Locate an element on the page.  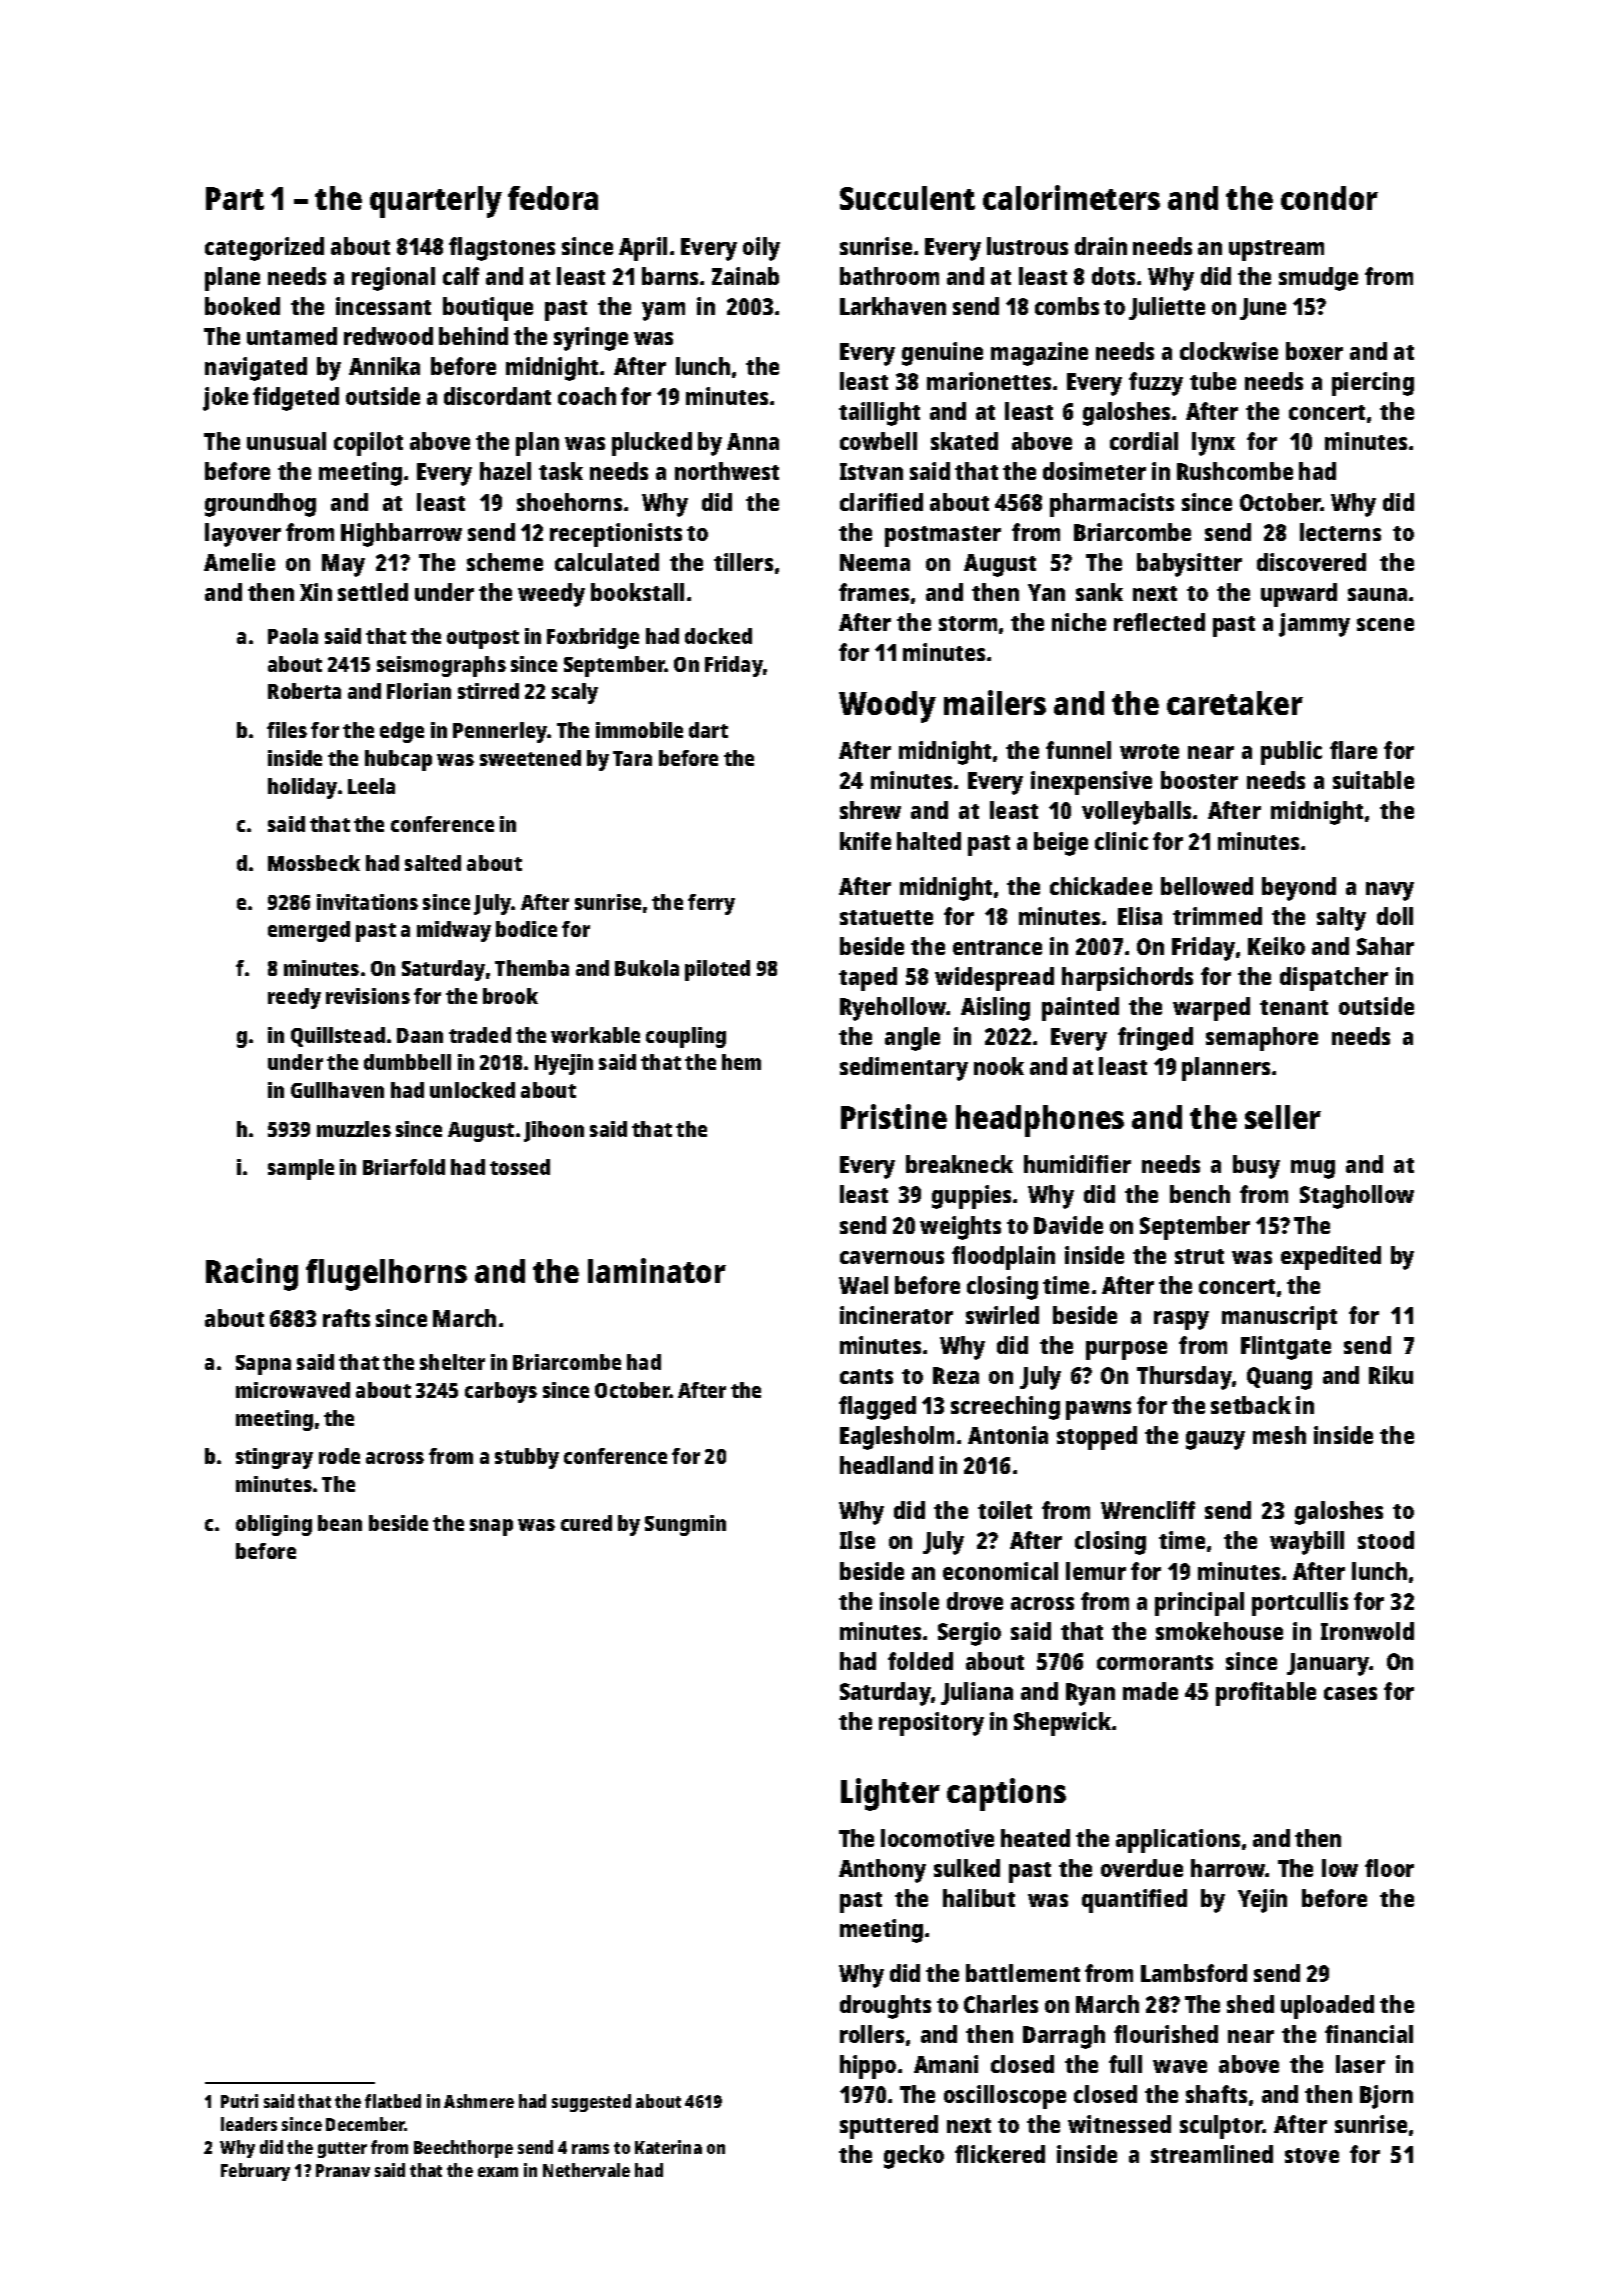
condor is located at coordinates (1329, 198).
